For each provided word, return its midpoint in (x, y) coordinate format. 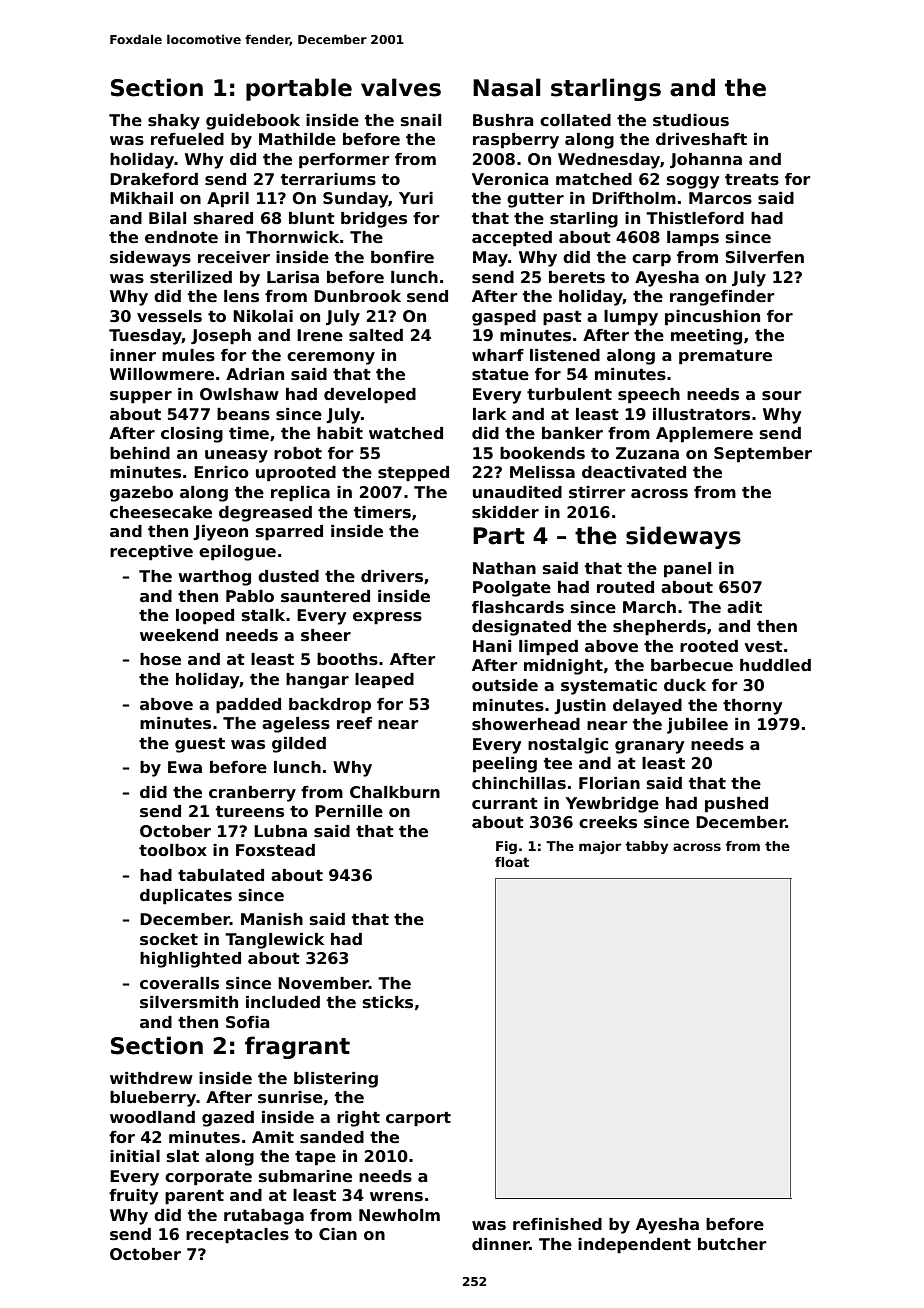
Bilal (167, 218)
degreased (265, 514)
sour (781, 396)
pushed (736, 805)
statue (500, 375)
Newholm (399, 1215)
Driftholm (634, 198)
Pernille (349, 811)
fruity (133, 1197)
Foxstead (275, 850)
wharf (498, 355)
